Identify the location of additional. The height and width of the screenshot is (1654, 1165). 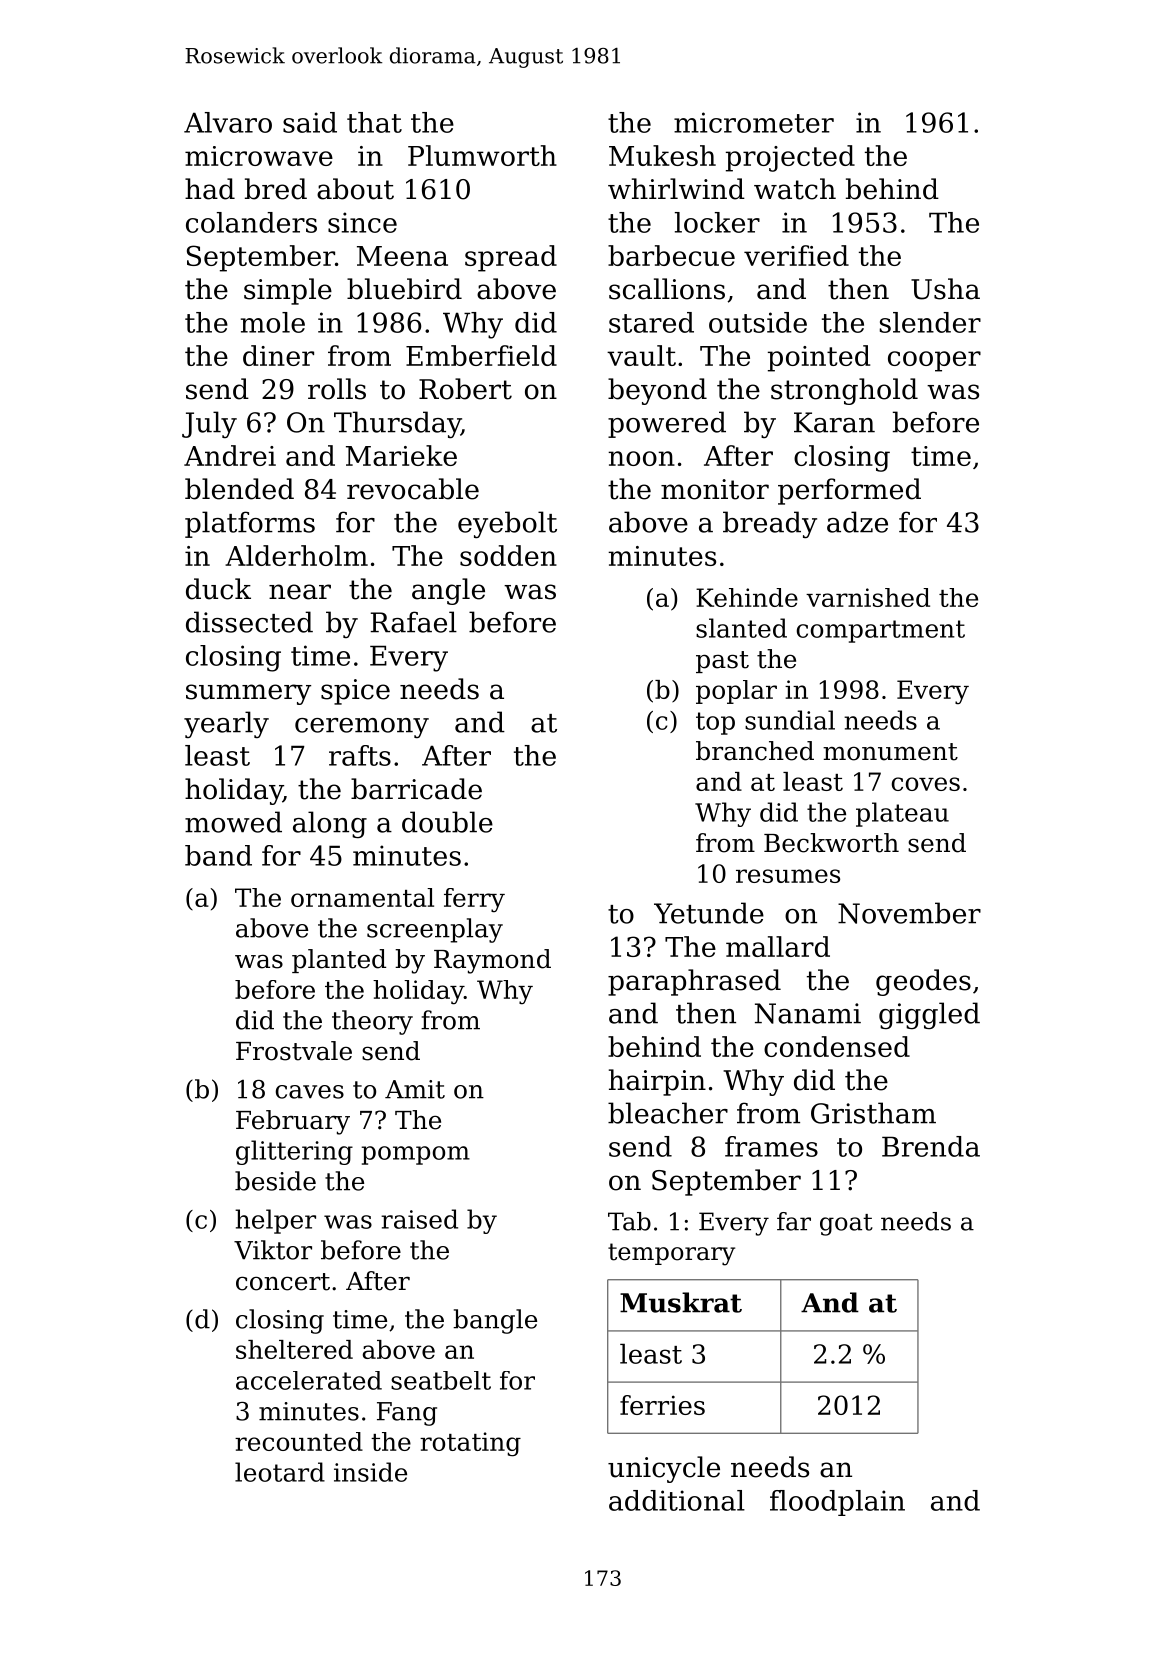
(677, 1500).
